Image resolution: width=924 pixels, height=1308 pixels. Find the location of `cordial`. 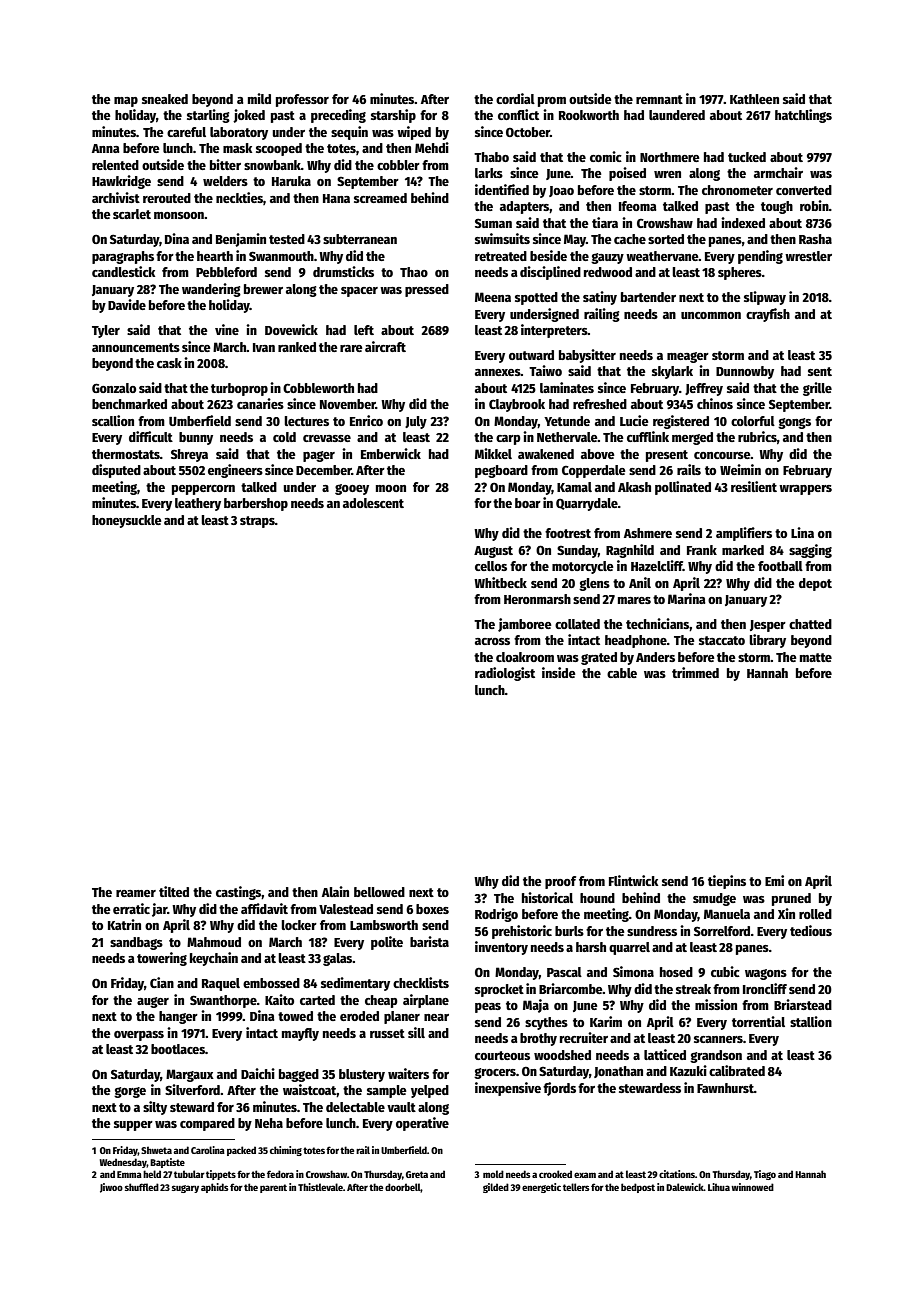

cordial is located at coordinates (515, 98).
